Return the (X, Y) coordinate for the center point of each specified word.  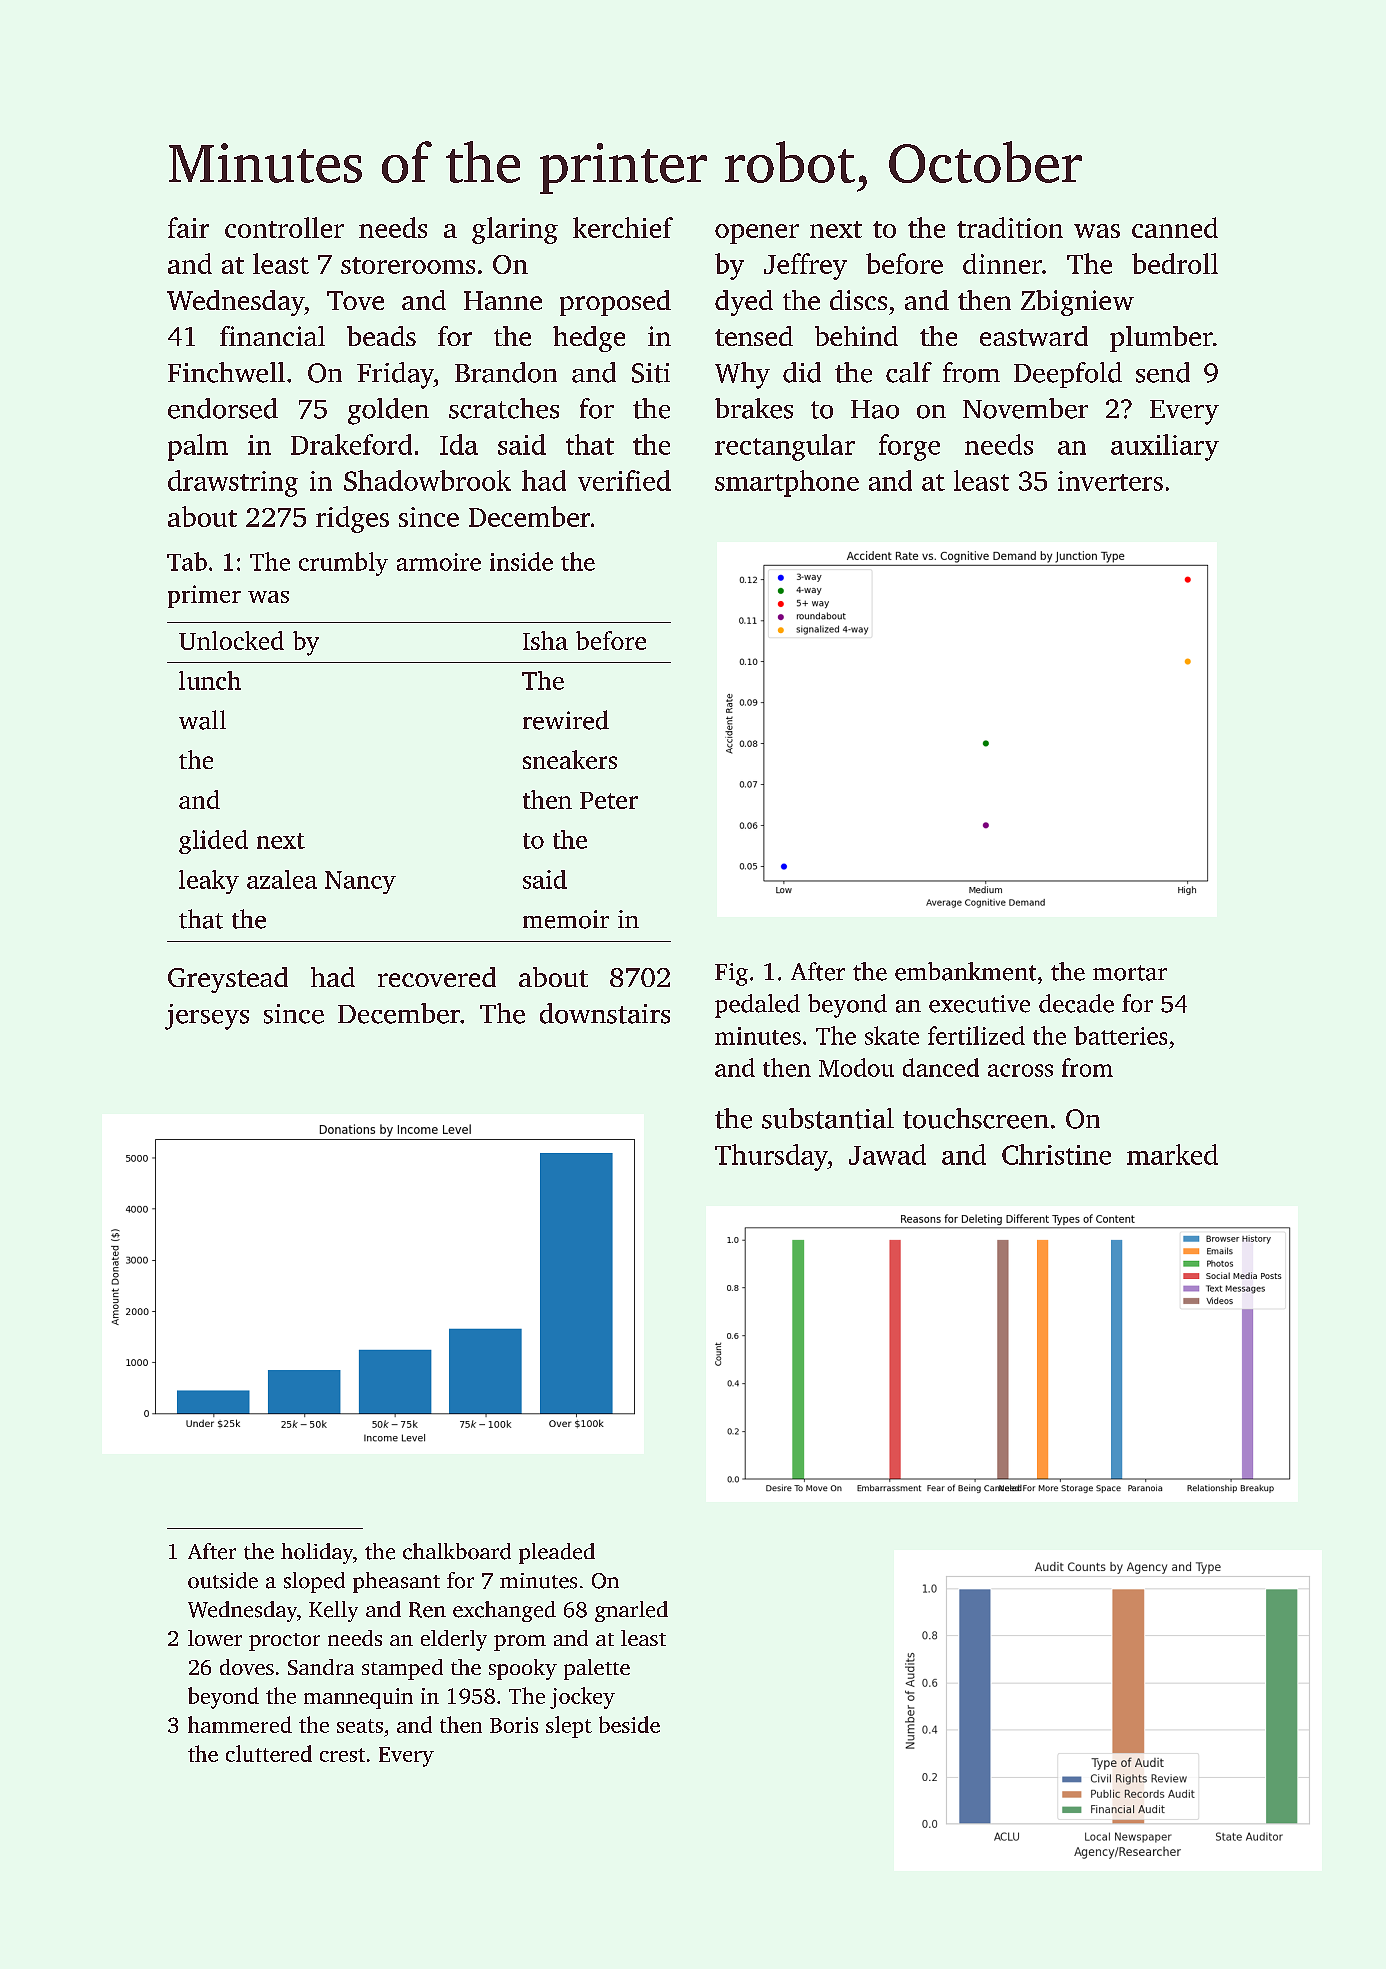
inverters (1110, 481)
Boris (514, 1725)
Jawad (887, 1154)
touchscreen (976, 1118)
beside (629, 1724)
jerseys (207, 1017)
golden (388, 411)
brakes (754, 408)
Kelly (333, 1611)
